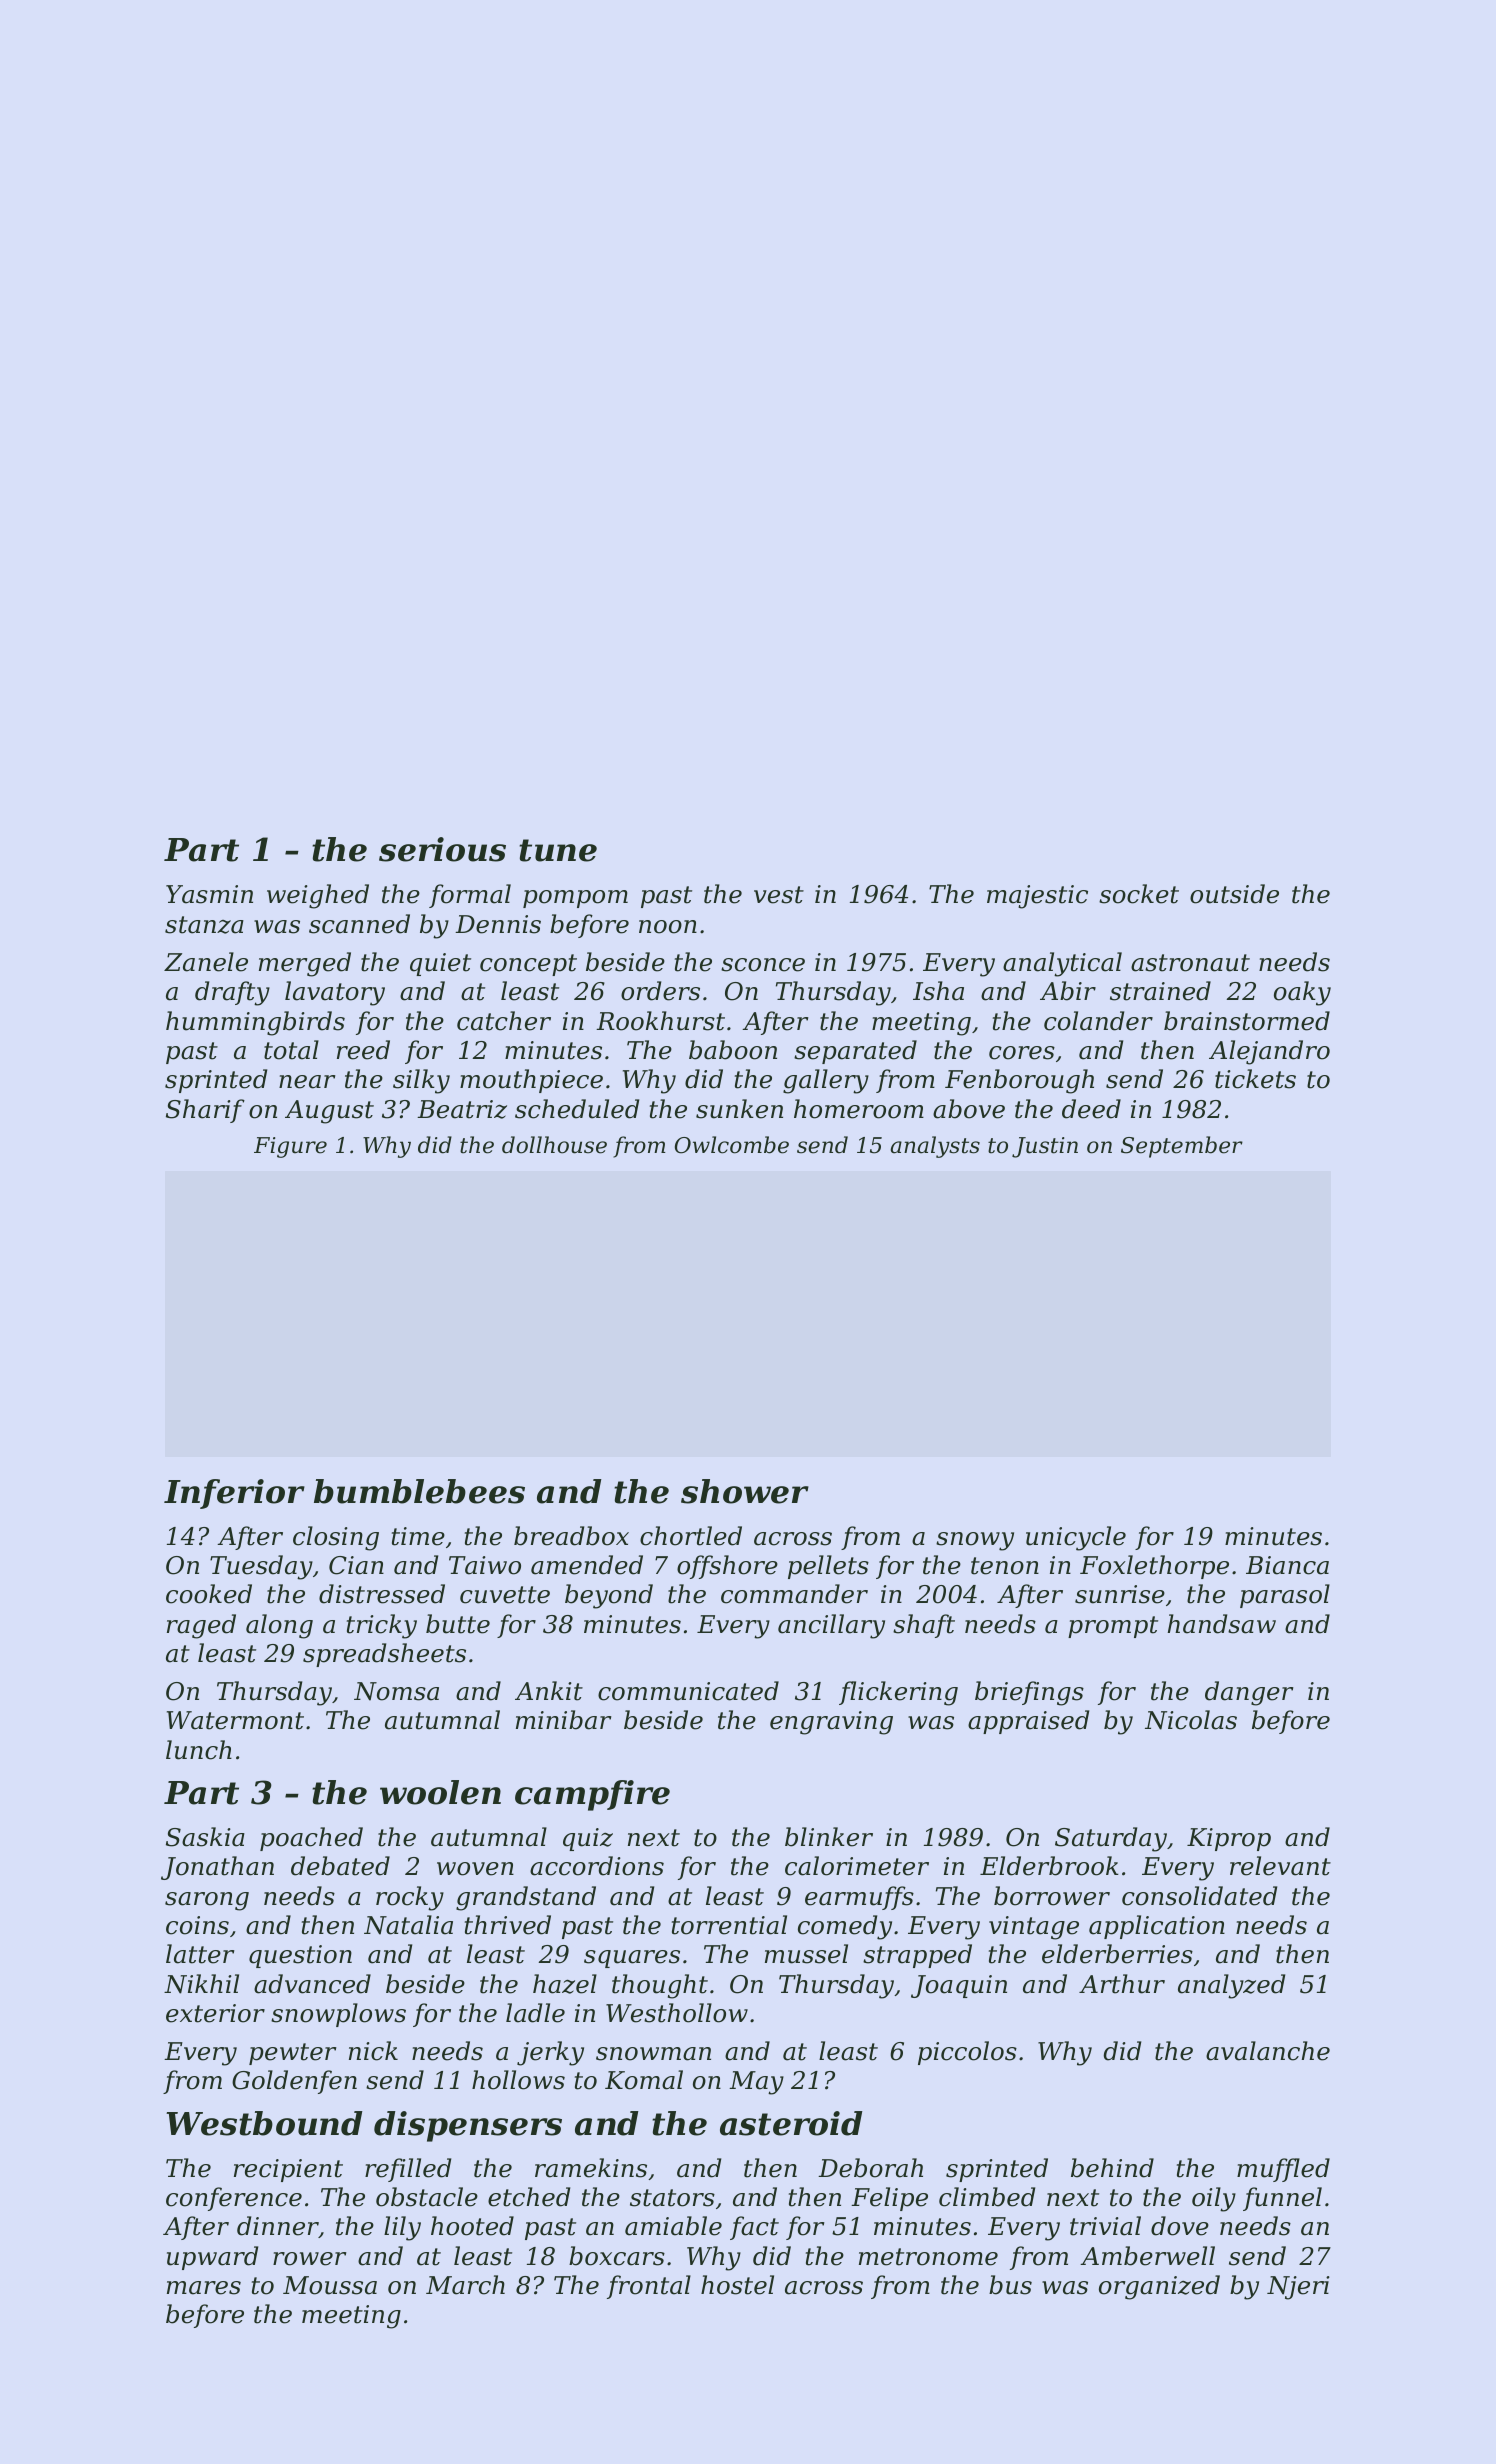  I want to click on closing, so click(336, 1538).
